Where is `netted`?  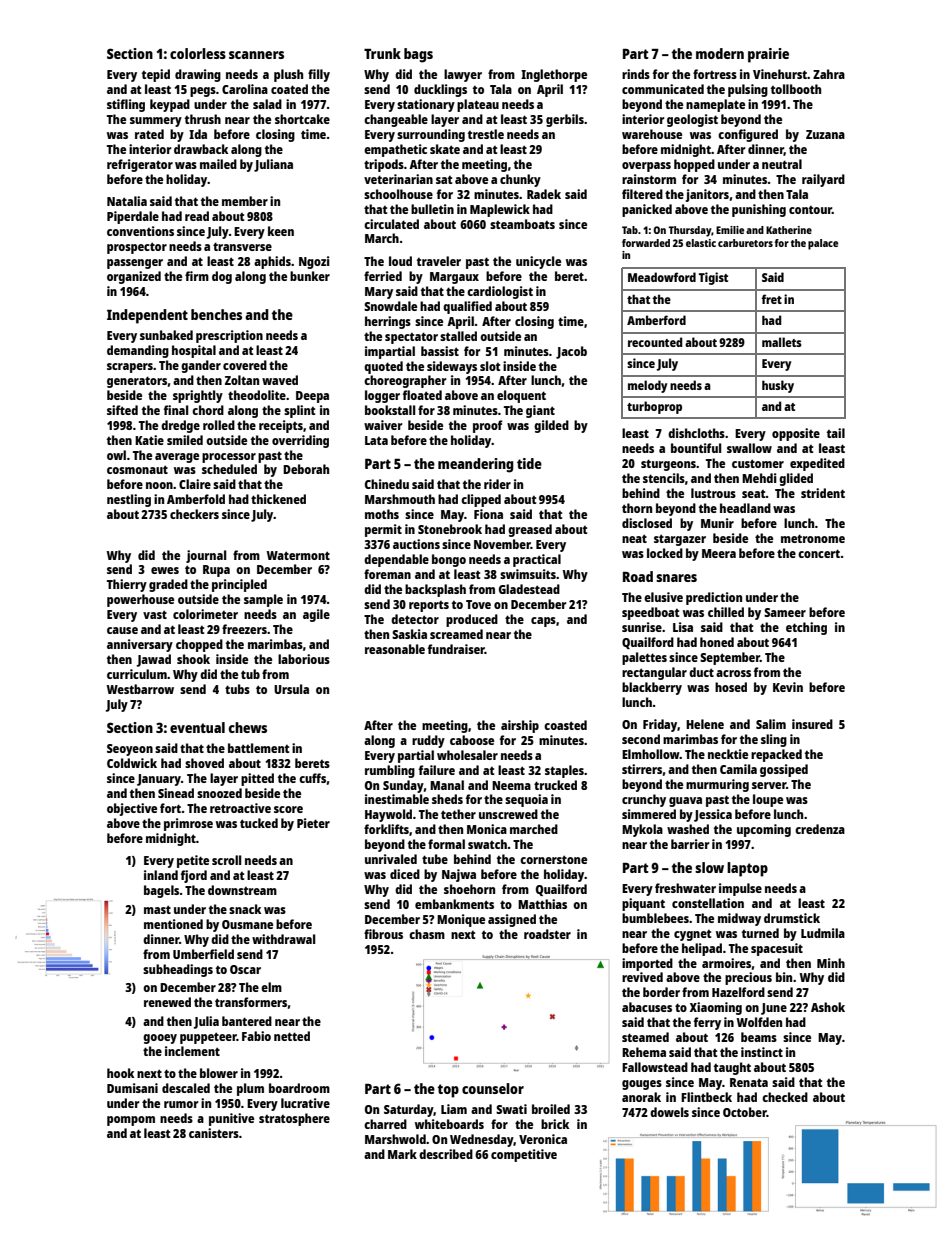
netted is located at coordinates (292, 1036).
